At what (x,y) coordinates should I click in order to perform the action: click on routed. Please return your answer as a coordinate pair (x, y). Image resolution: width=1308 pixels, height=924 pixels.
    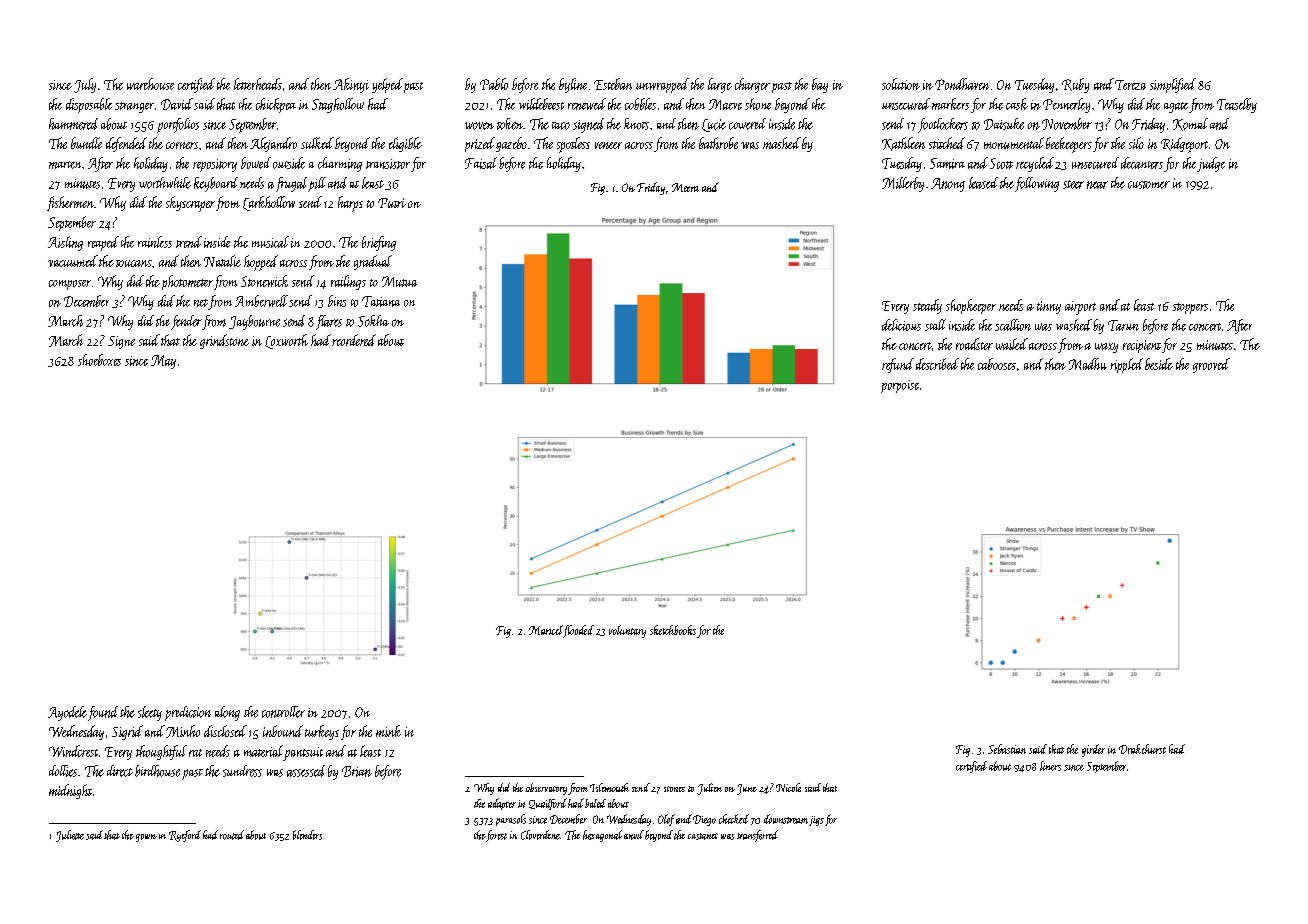
    Looking at the image, I should click on (232, 835).
